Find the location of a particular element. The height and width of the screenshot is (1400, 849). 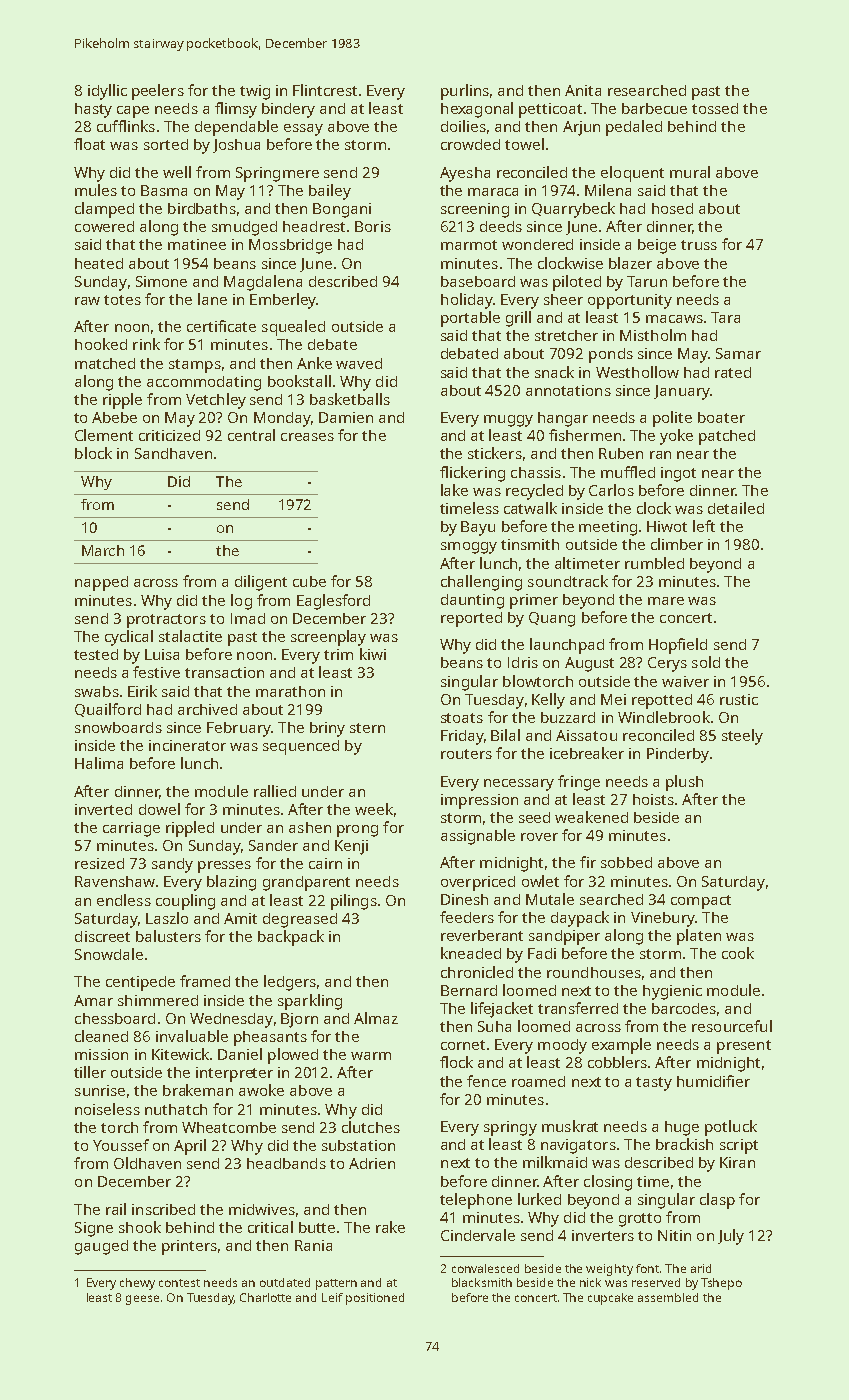

Joshua is located at coordinates (236, 146).
